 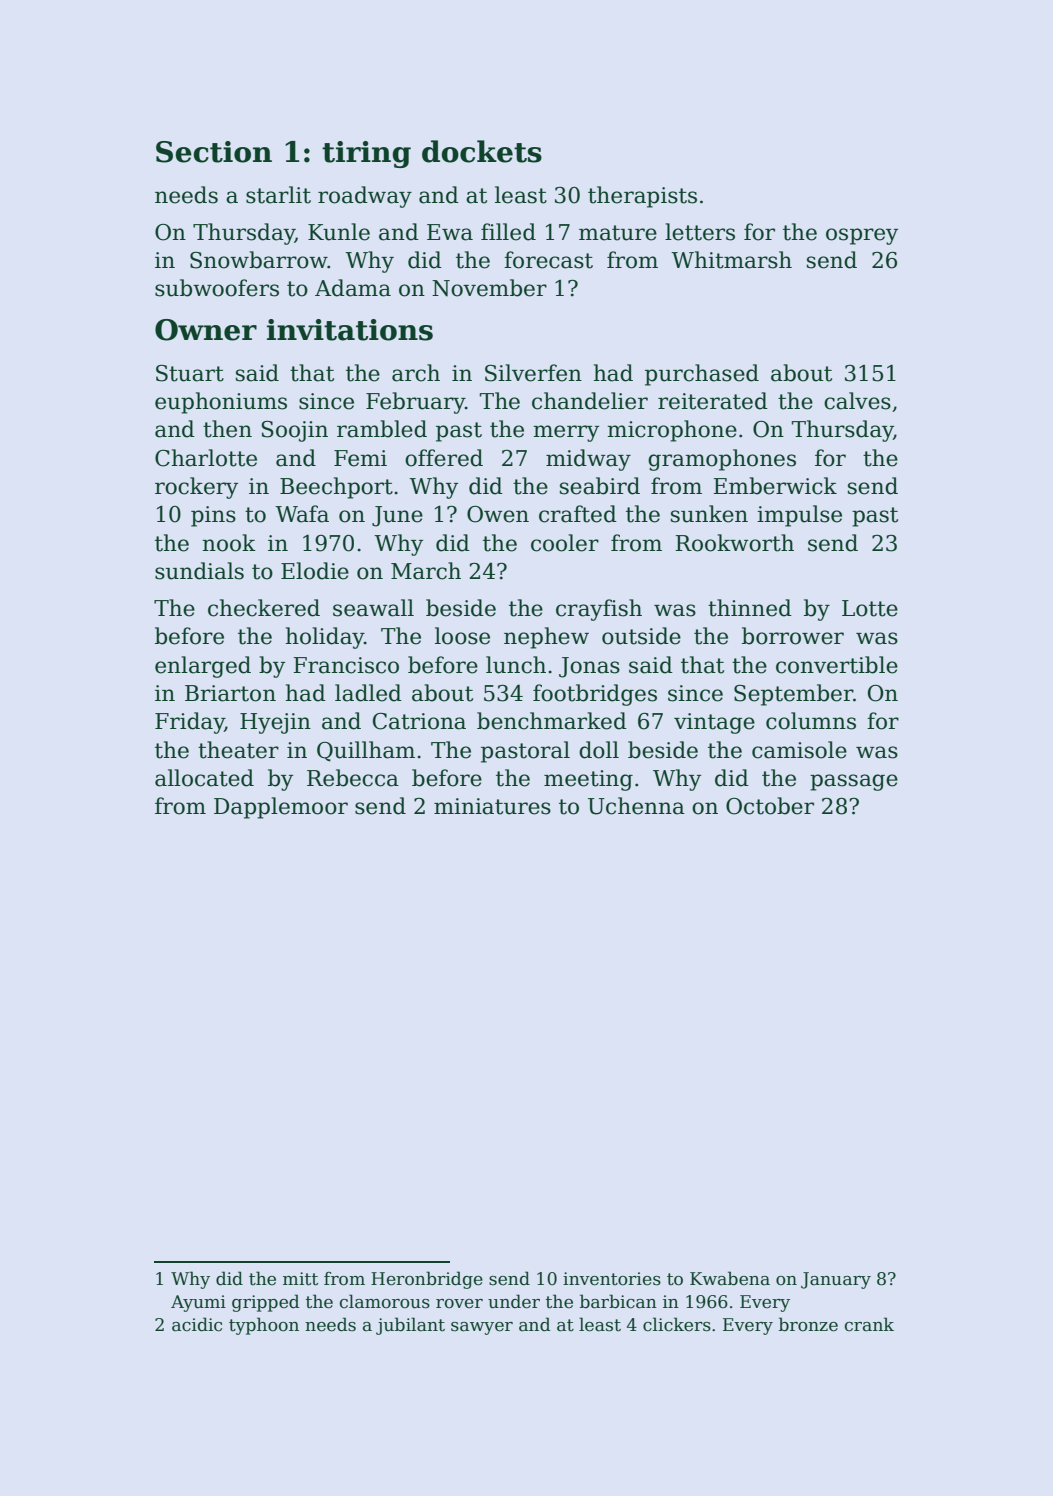 What do you see at coordinates (770, 806) in the screenshot?
I see `October` at bounding box center [770, 806].
